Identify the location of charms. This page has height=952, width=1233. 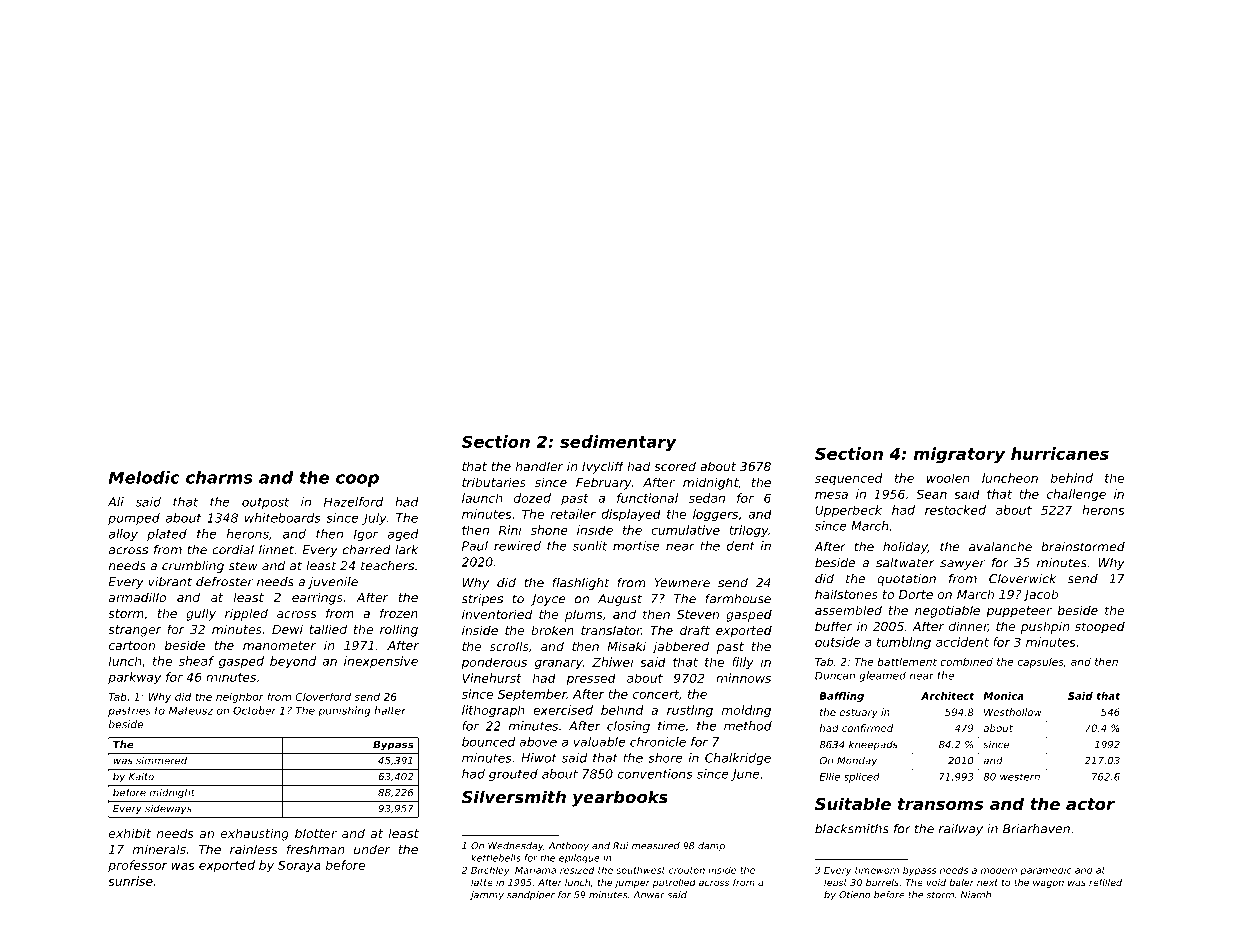
(219, 477).
